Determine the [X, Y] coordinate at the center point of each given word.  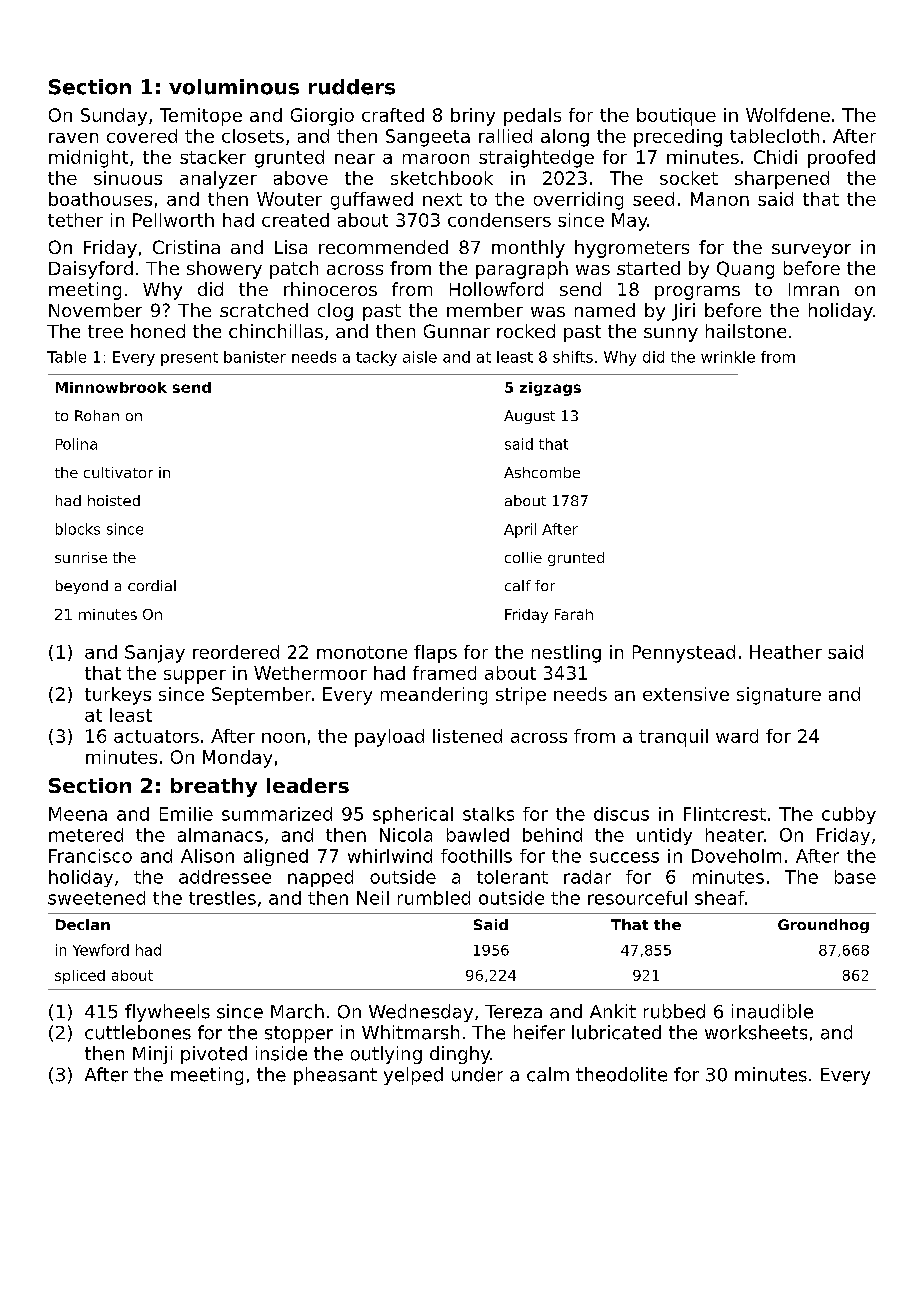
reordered [236, 652]
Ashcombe [542, 472]
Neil [373, 898]
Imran [814, 289]
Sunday [114, 117]
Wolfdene [788, 115]
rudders [352, 87]
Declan [83, 924]
